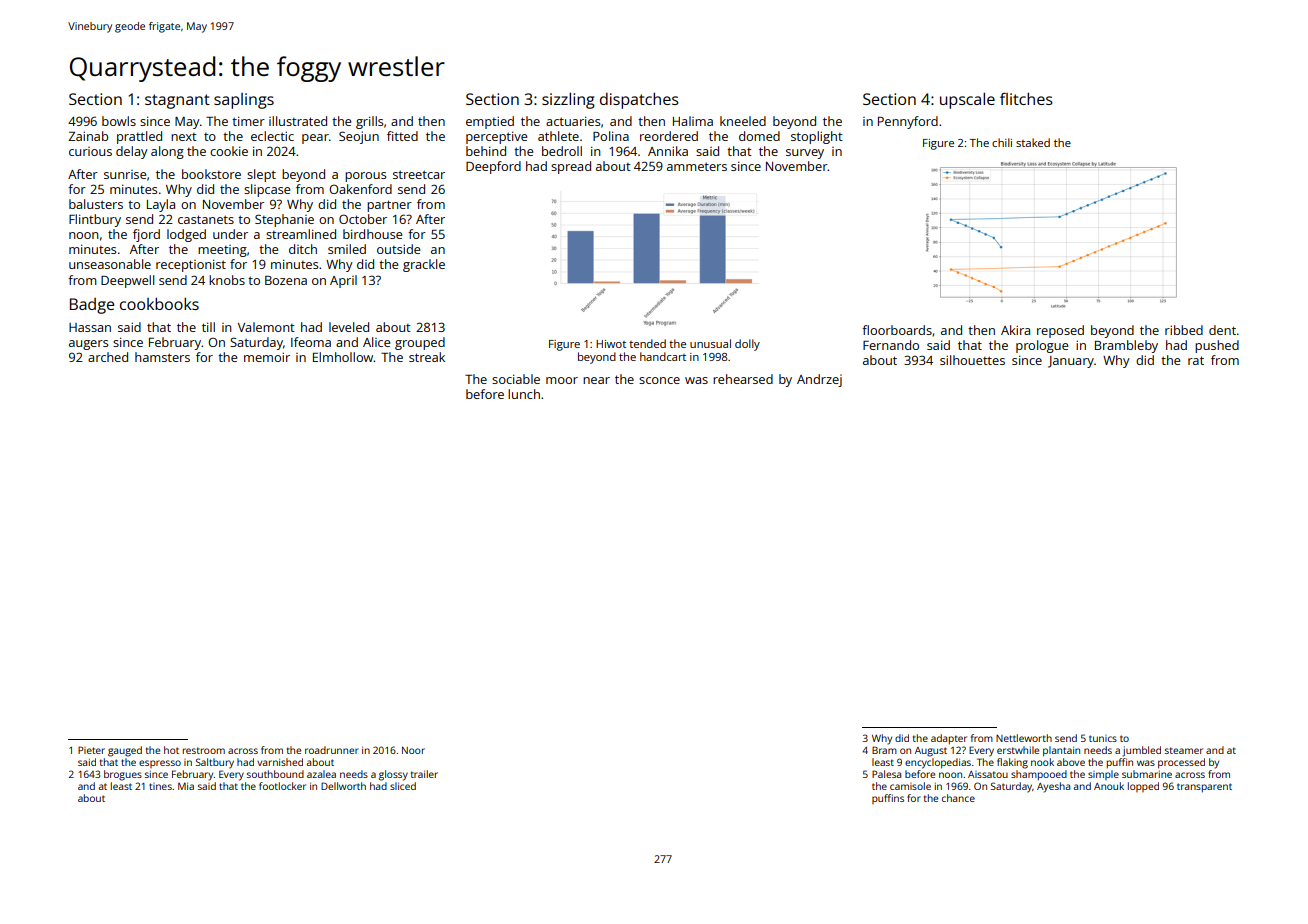 The image size is (1308, 924). I want to click on Bozena, so click(286, 280).
